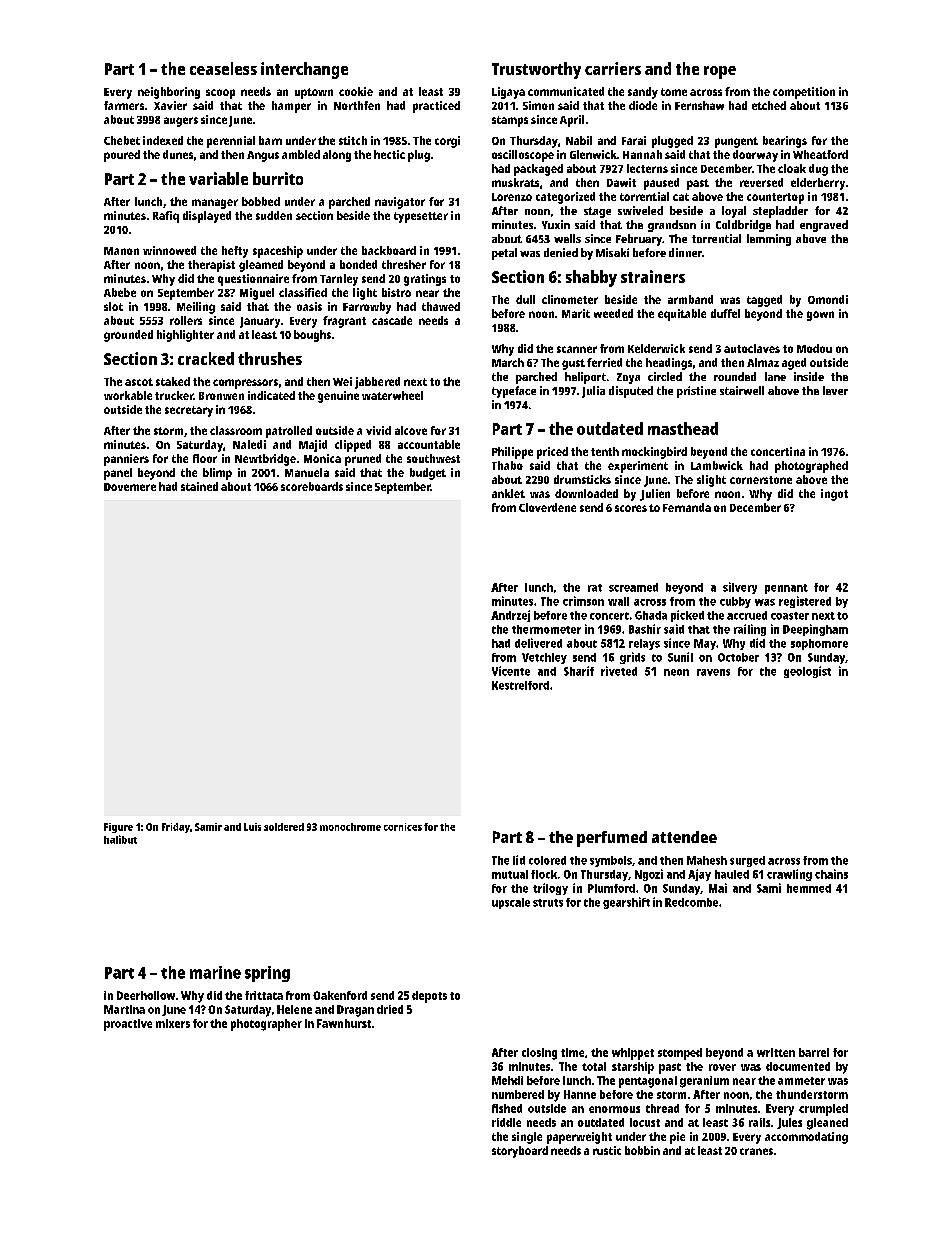 Image resolution: width=952 pixels, height=1233 pixels. Describe the element at coordinates (834, 495) in the screenshot. I see `ingot` at that location.
